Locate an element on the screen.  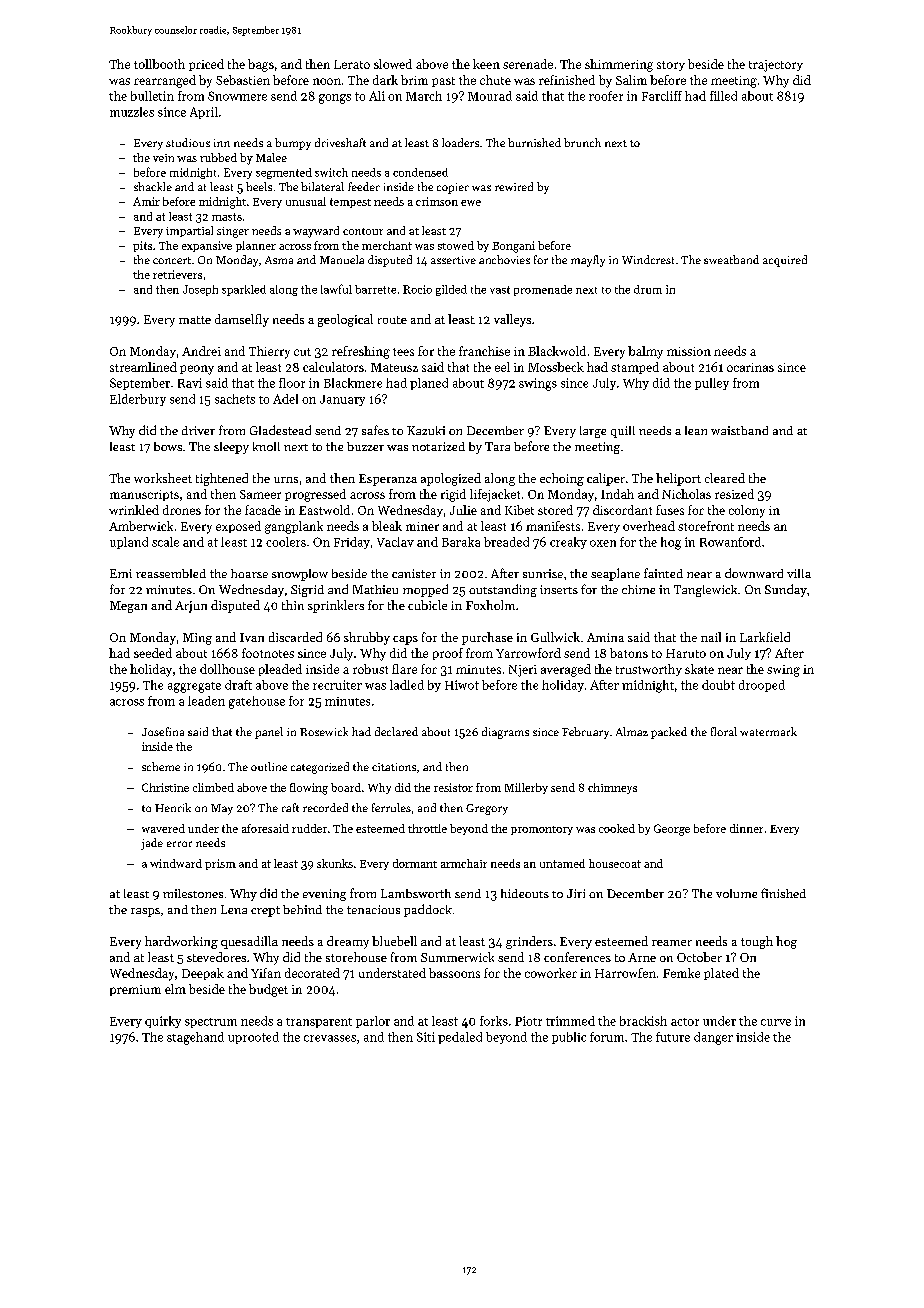
stagehand is located at coordinates (195, 1038).
